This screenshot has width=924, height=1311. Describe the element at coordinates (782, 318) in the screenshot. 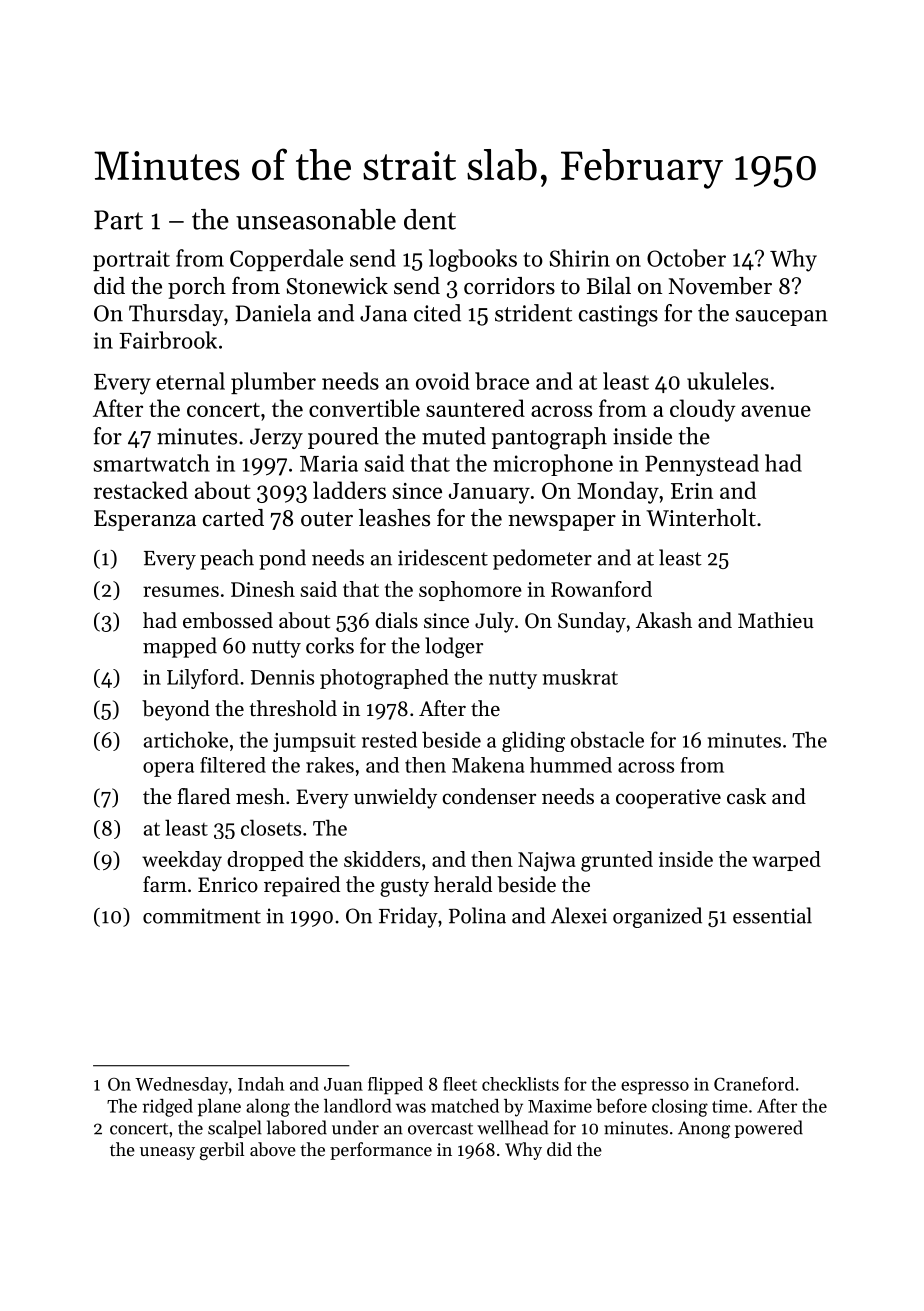

I see `saucepan` at that location.
